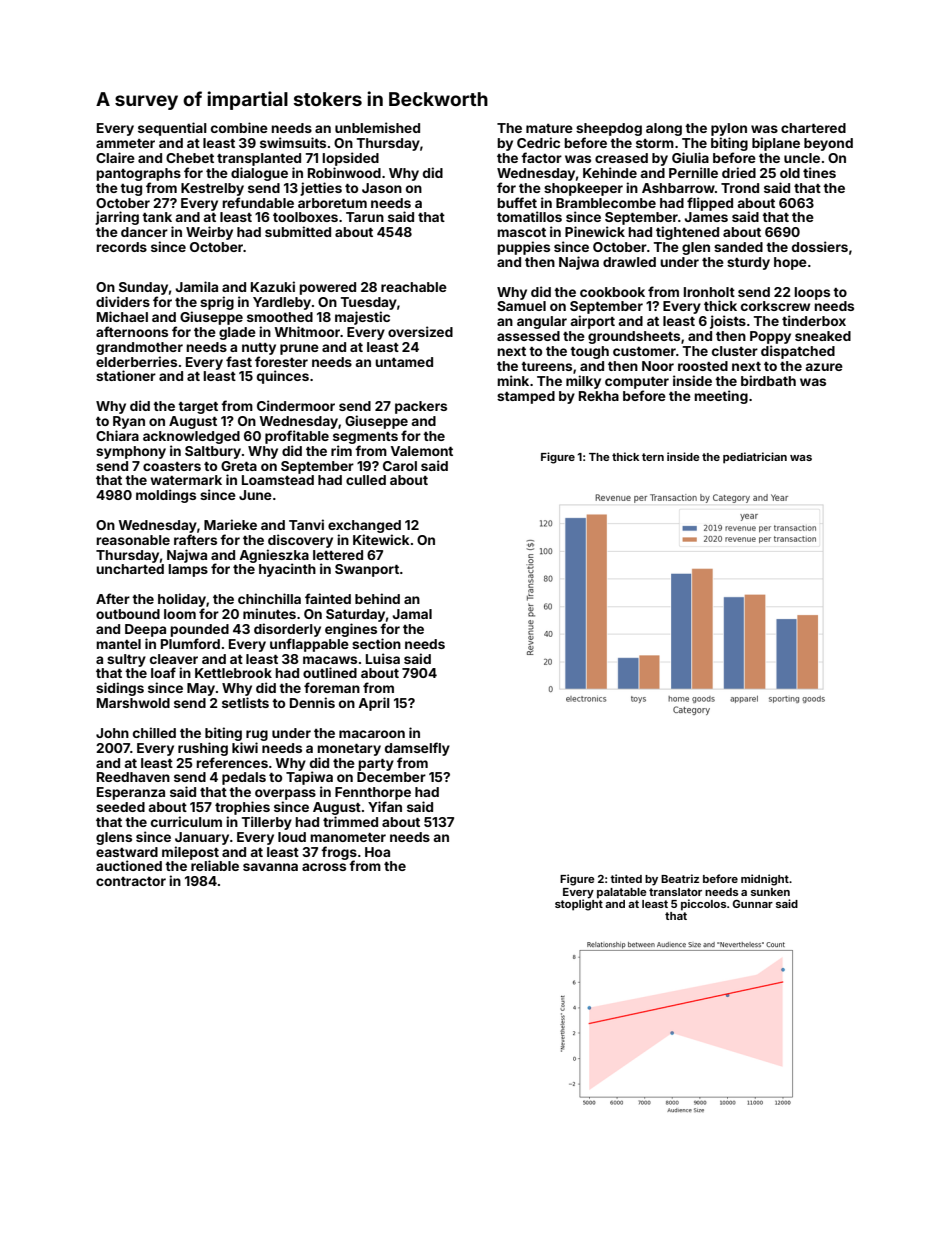 The image size is (952, 1233). I want to click on combine, so click(239, 127).
